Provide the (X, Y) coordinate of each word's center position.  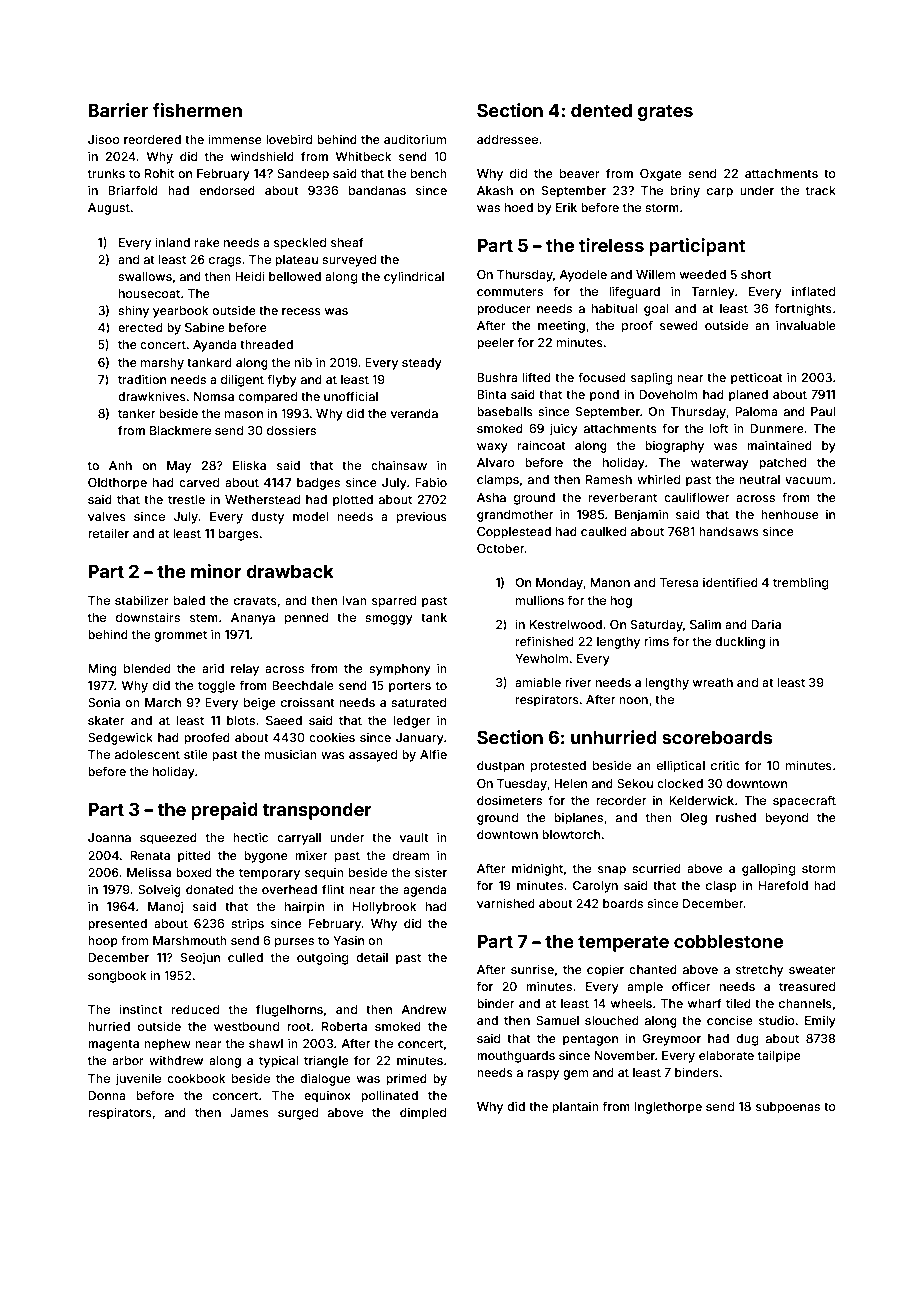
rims (656, 641)
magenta (113, 1045)
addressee (507, 139)
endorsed (227, 190)
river (578, 682)
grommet (180, 636)
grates (665, 112)
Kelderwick (701, 800)
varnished (506, 903)
